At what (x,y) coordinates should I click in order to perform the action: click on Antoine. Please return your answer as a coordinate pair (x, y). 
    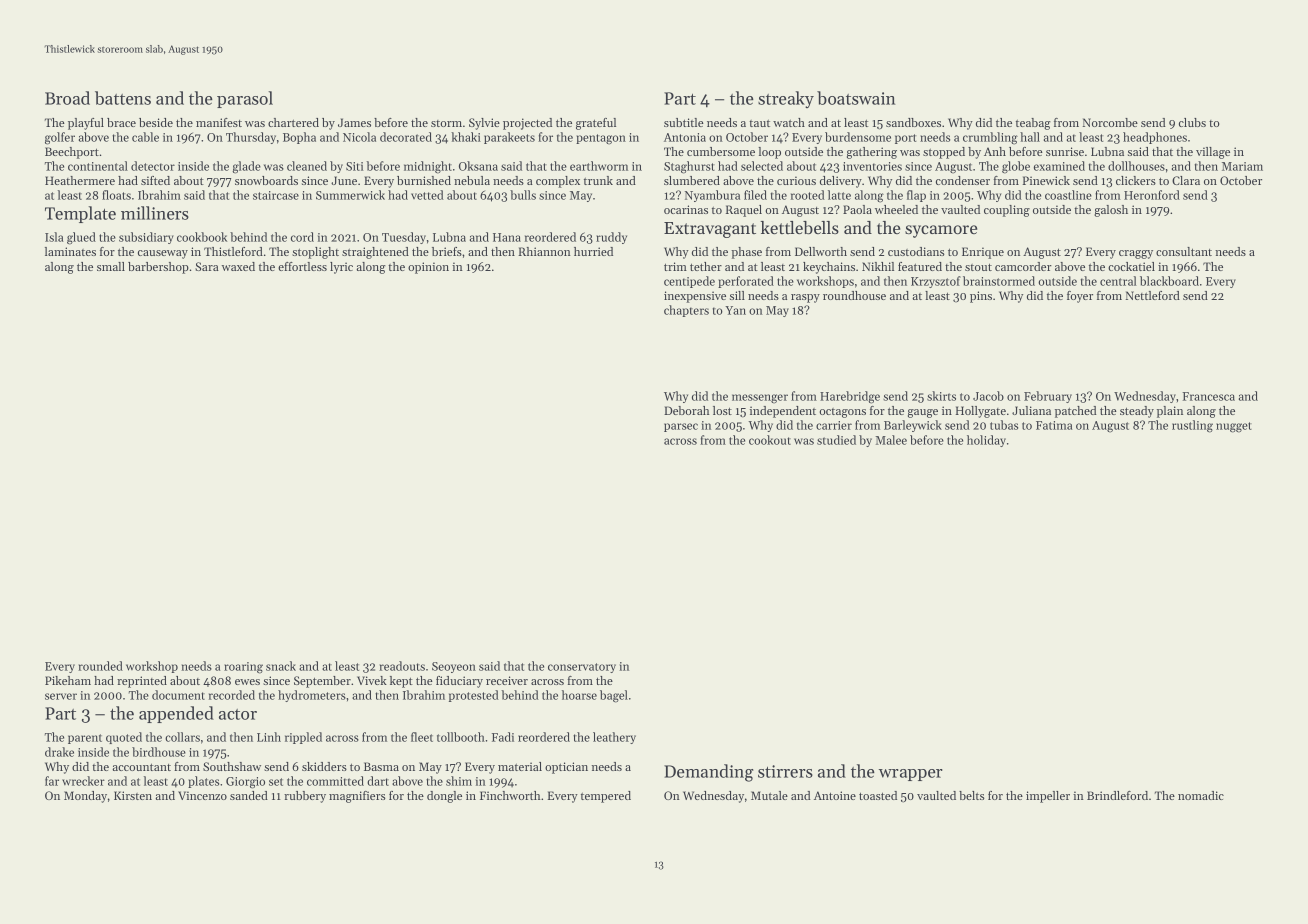
    Looking at the image, I should click on (835, 795).
